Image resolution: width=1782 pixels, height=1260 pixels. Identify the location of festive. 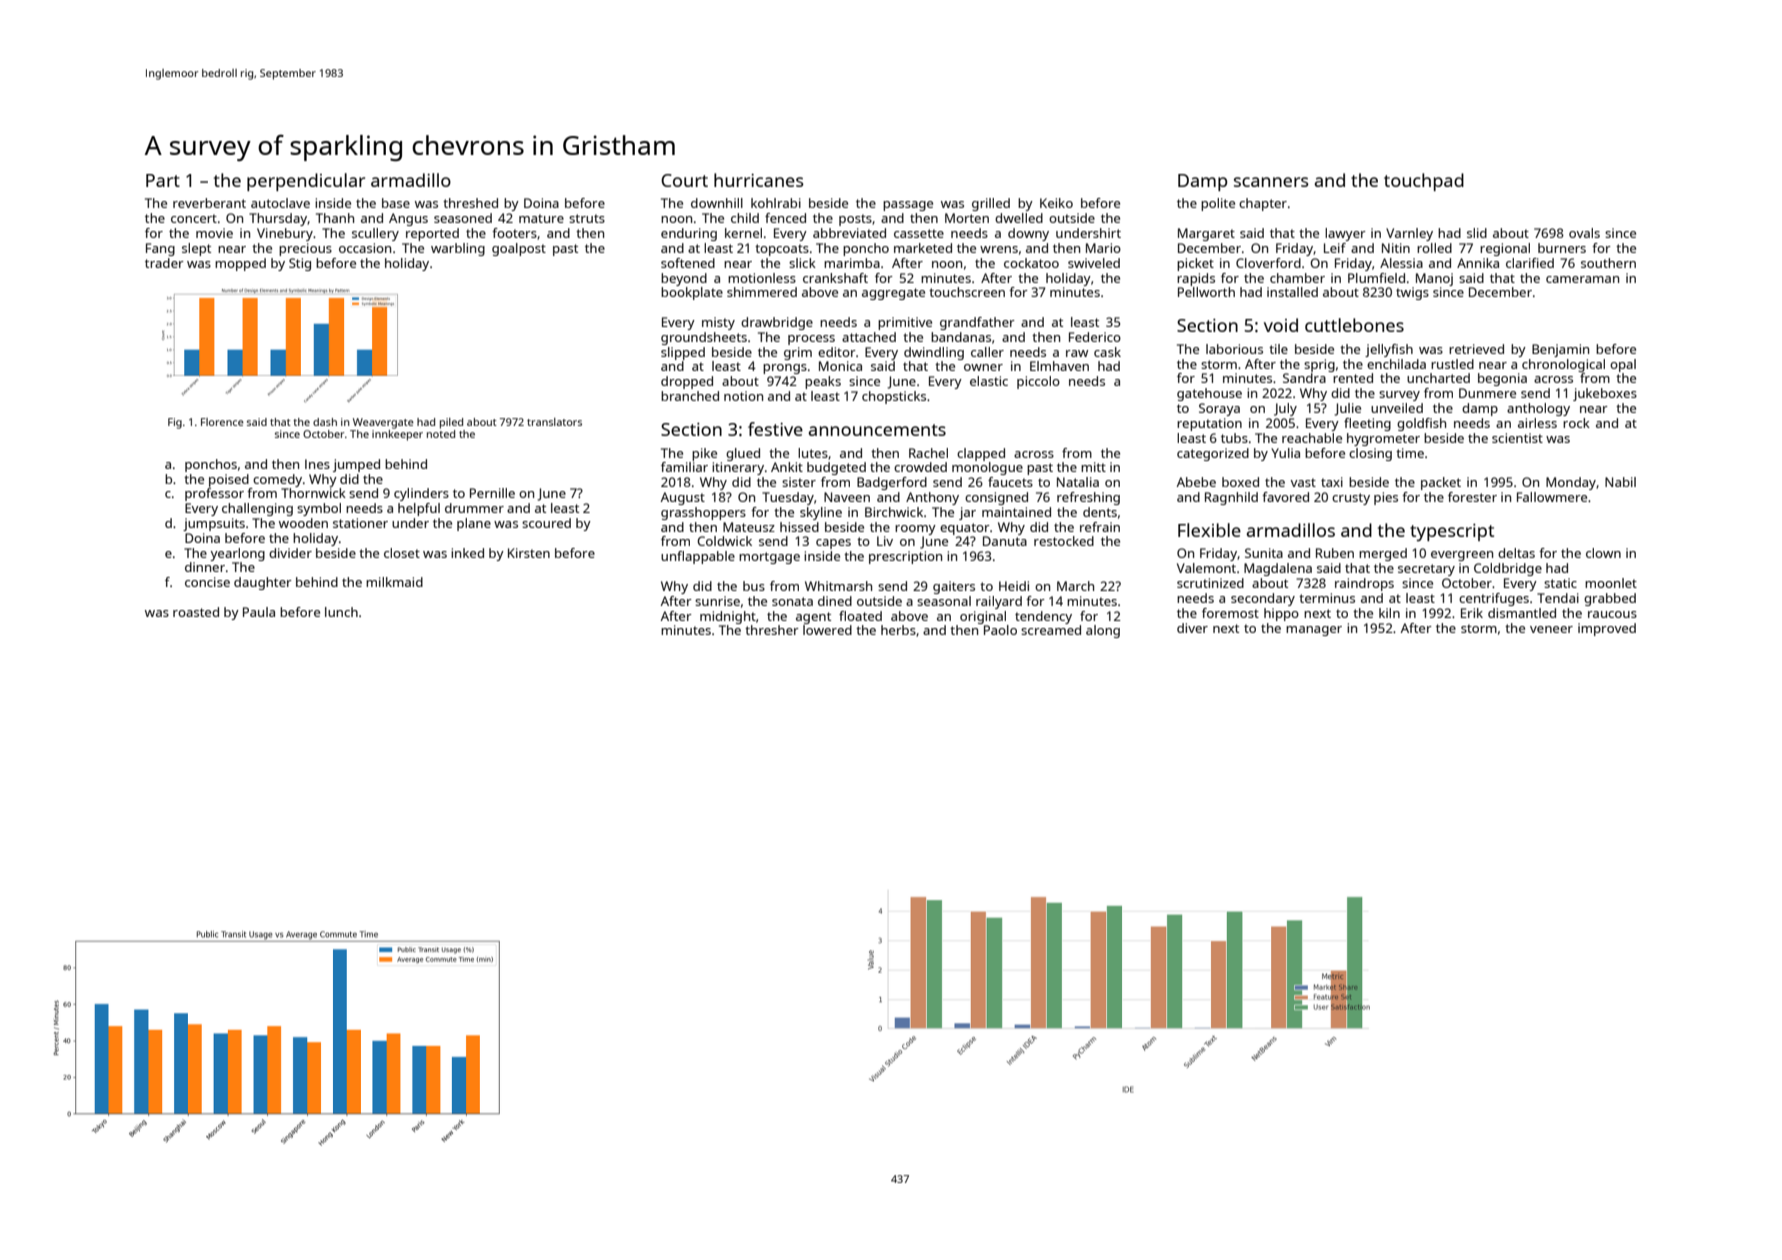
(775, 429).
